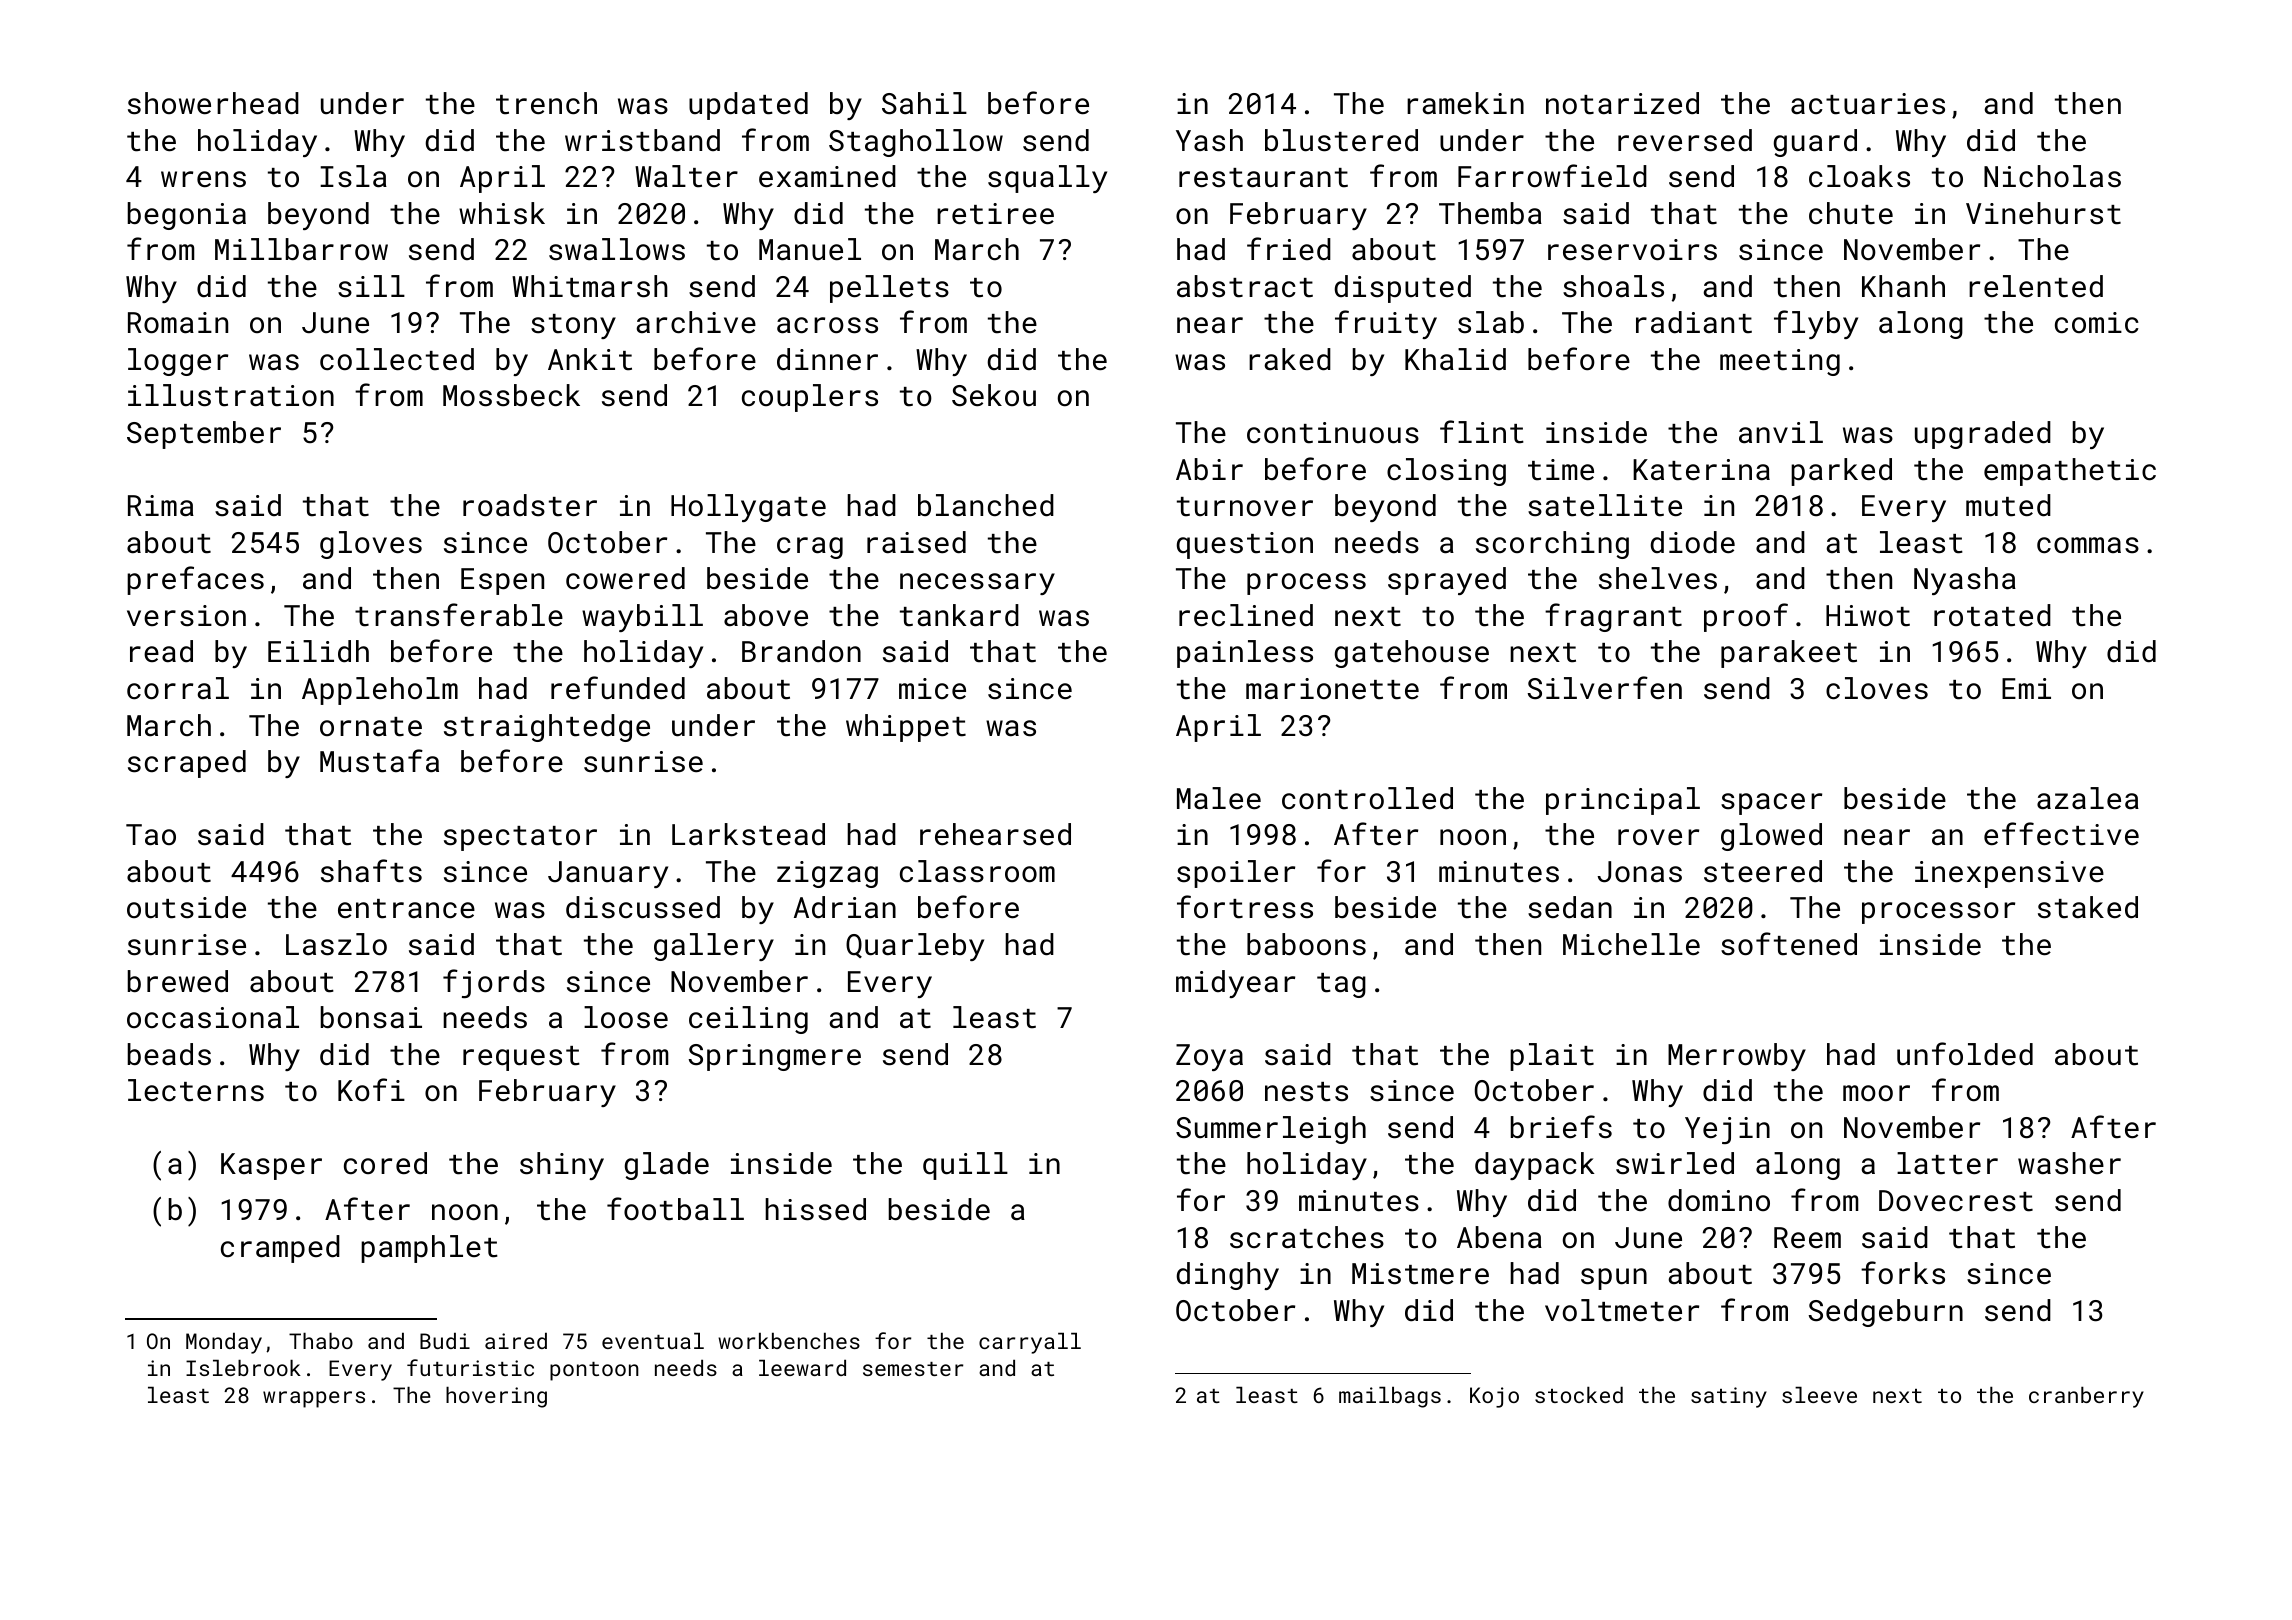 The height and width of the screenshot is (1620, 2292). What do you see at coordinates (1246, 615) in the screenshot?
I see `reclined` at bounding box center [1246, 615].
